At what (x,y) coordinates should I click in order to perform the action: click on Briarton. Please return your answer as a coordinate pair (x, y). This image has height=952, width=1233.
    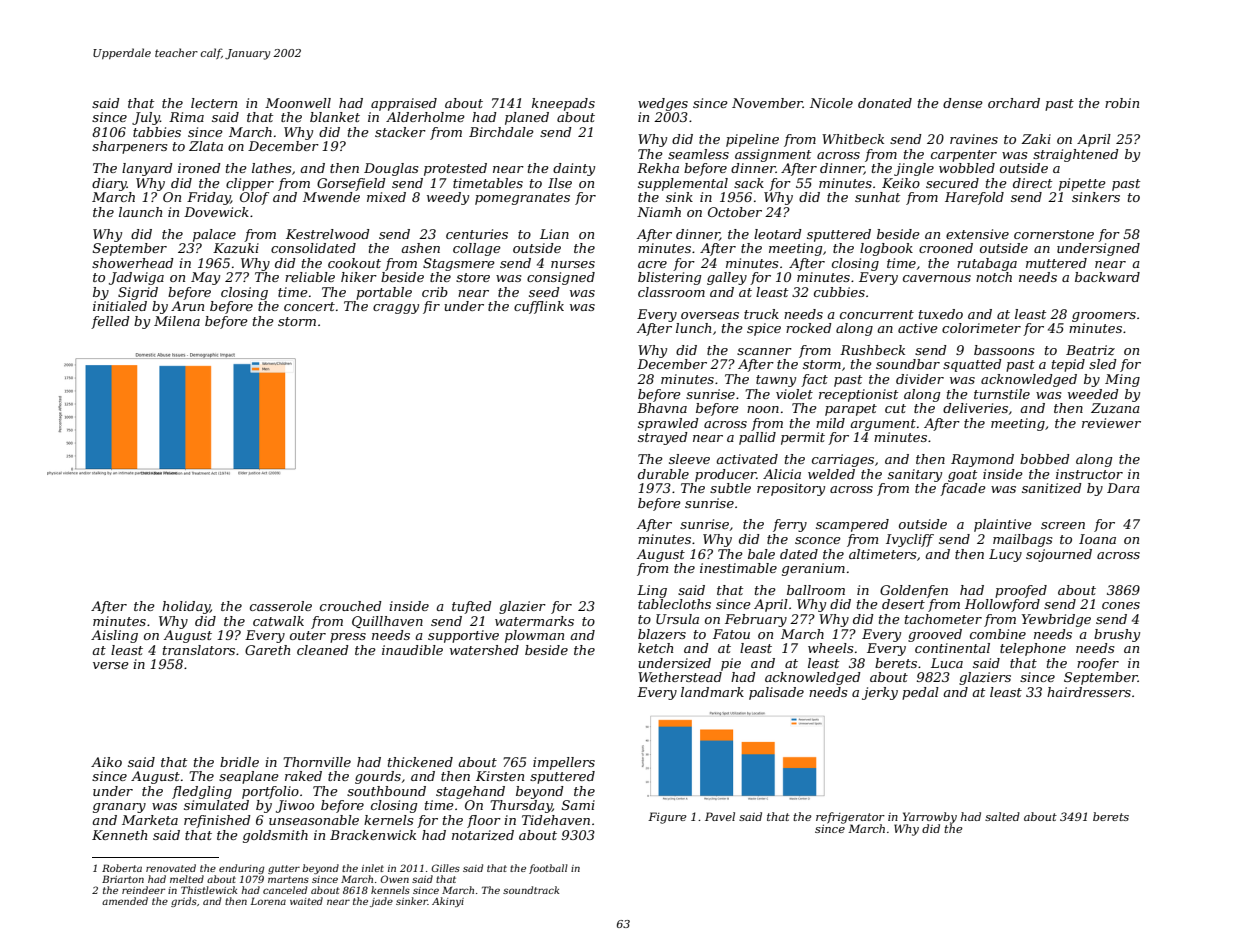
    Looking at the image, I should click on (123, 879).
